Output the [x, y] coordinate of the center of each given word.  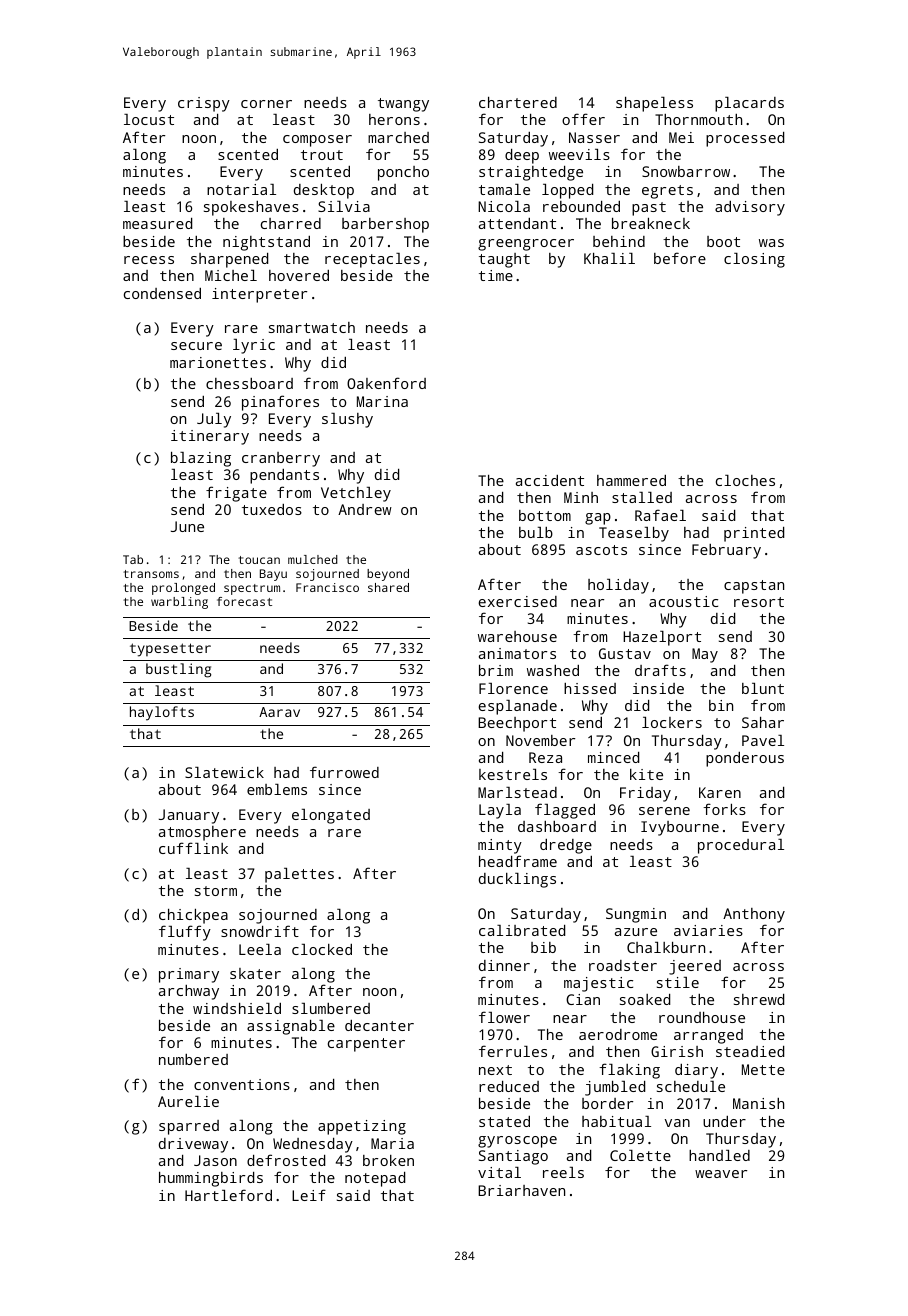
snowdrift [260, 931]
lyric [254, 346]
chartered [518, 102]
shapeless [654, 104]
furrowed [344, 772]
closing [754, 260]
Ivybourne [680, 828]
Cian [583, 999]
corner [266, 104]
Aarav [279, 712]
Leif [309, 1195]
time [496, 275]
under [724, 1121]
